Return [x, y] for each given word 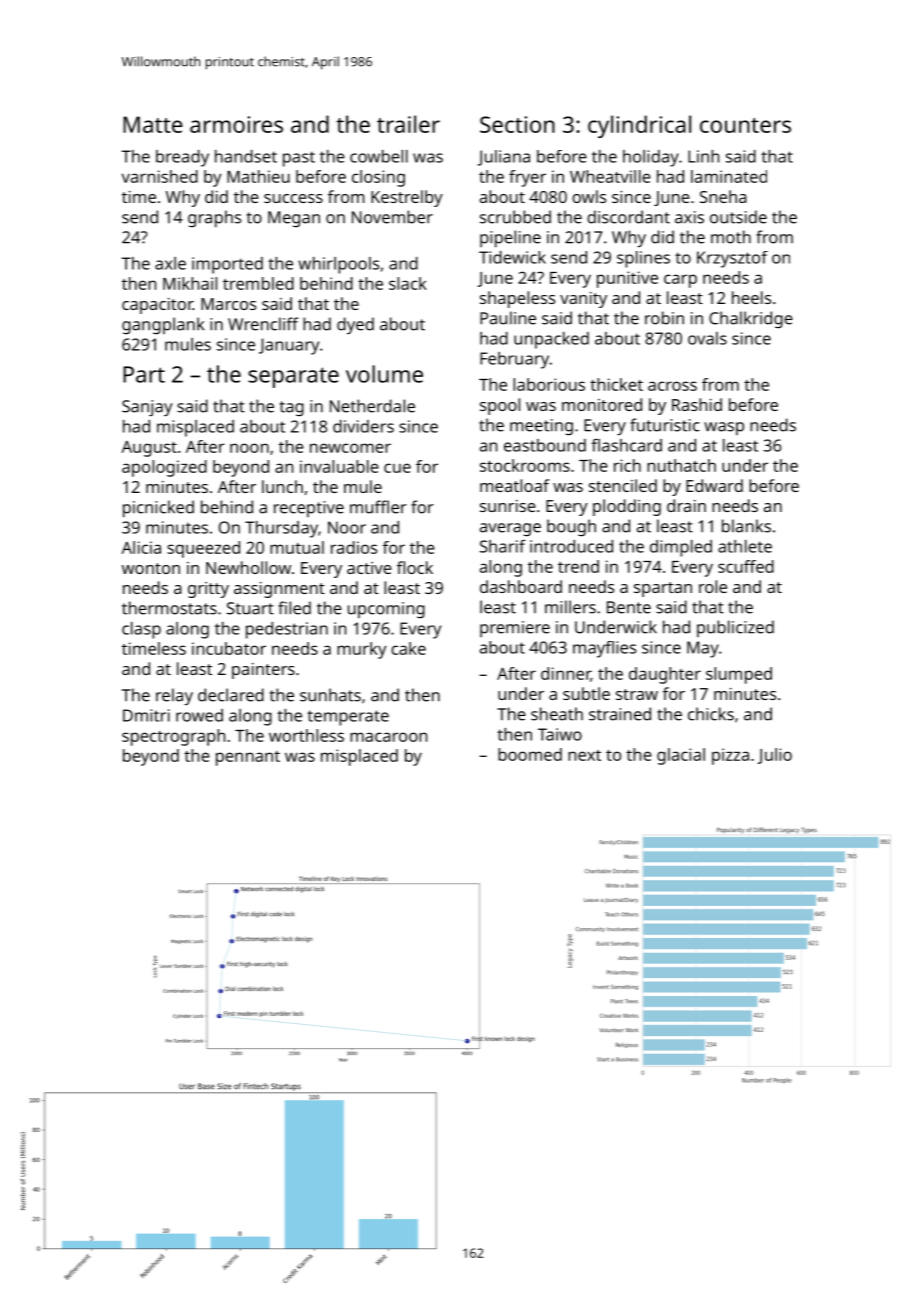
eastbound [545, 445]
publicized [735, 628]
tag [292, 408]
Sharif [503, 546]
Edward [714, 485]
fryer [527, 178]
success [293, 198]
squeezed [203, 549]
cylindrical [639, 126]
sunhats [330, 695]
